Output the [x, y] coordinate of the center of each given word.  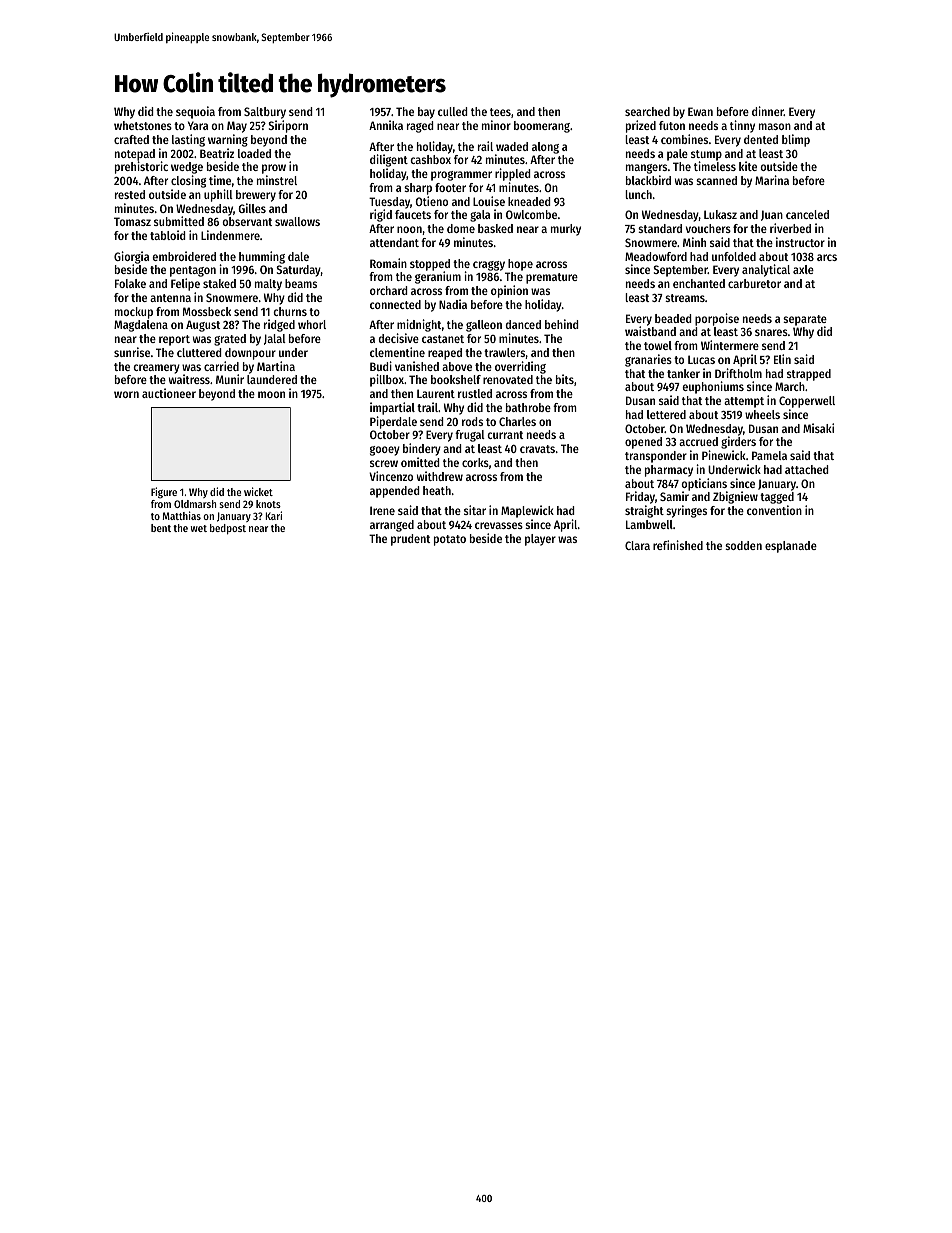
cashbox [430, 159]
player [540, 540]
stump [706, 155]
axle [803, 269]
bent [161, 528]
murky [566, 230]
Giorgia [131, 258]
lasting [188, 140]
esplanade [791, 547]
